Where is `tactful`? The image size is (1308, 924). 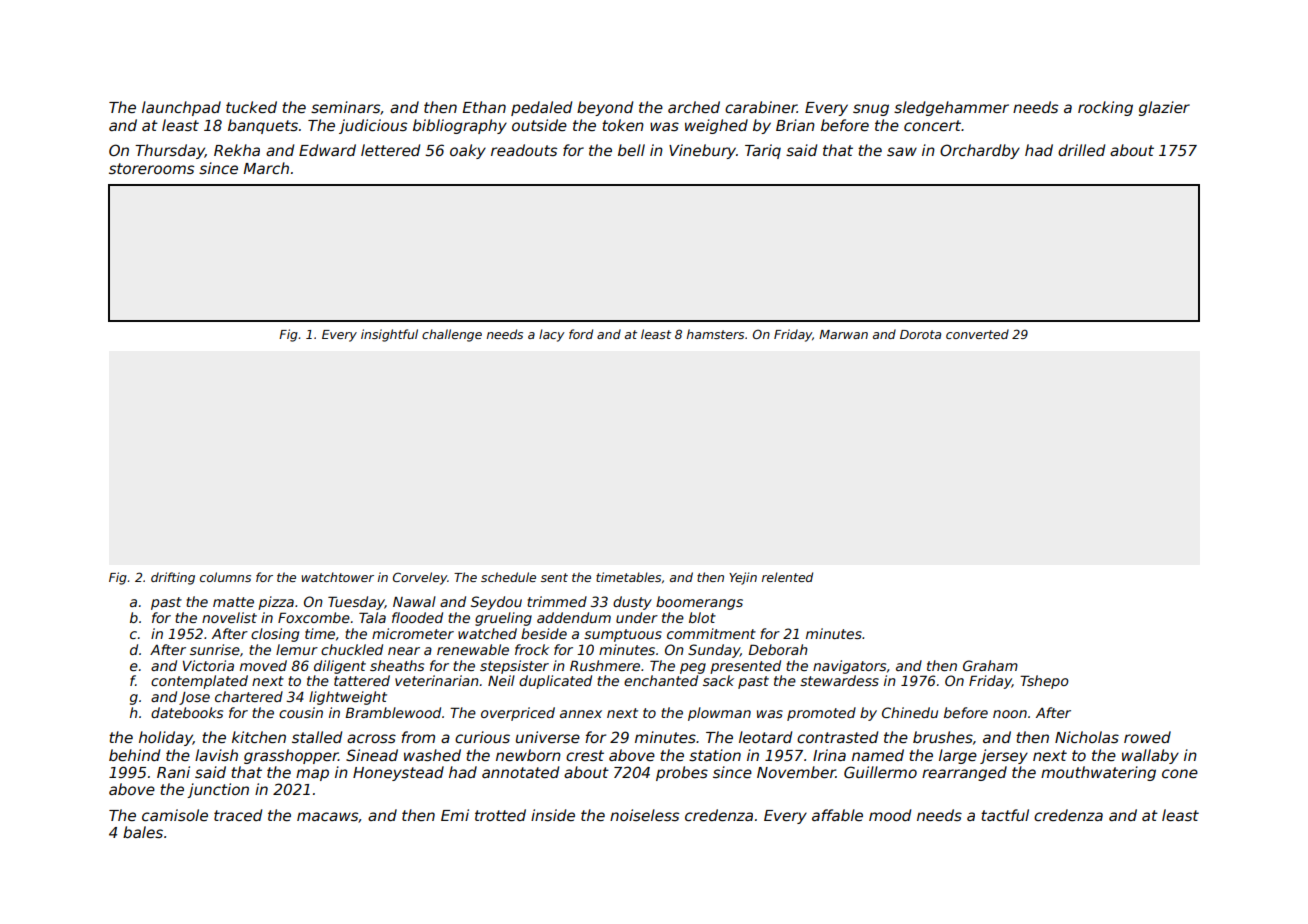 tactful is located at coordinates (1005, 815).
